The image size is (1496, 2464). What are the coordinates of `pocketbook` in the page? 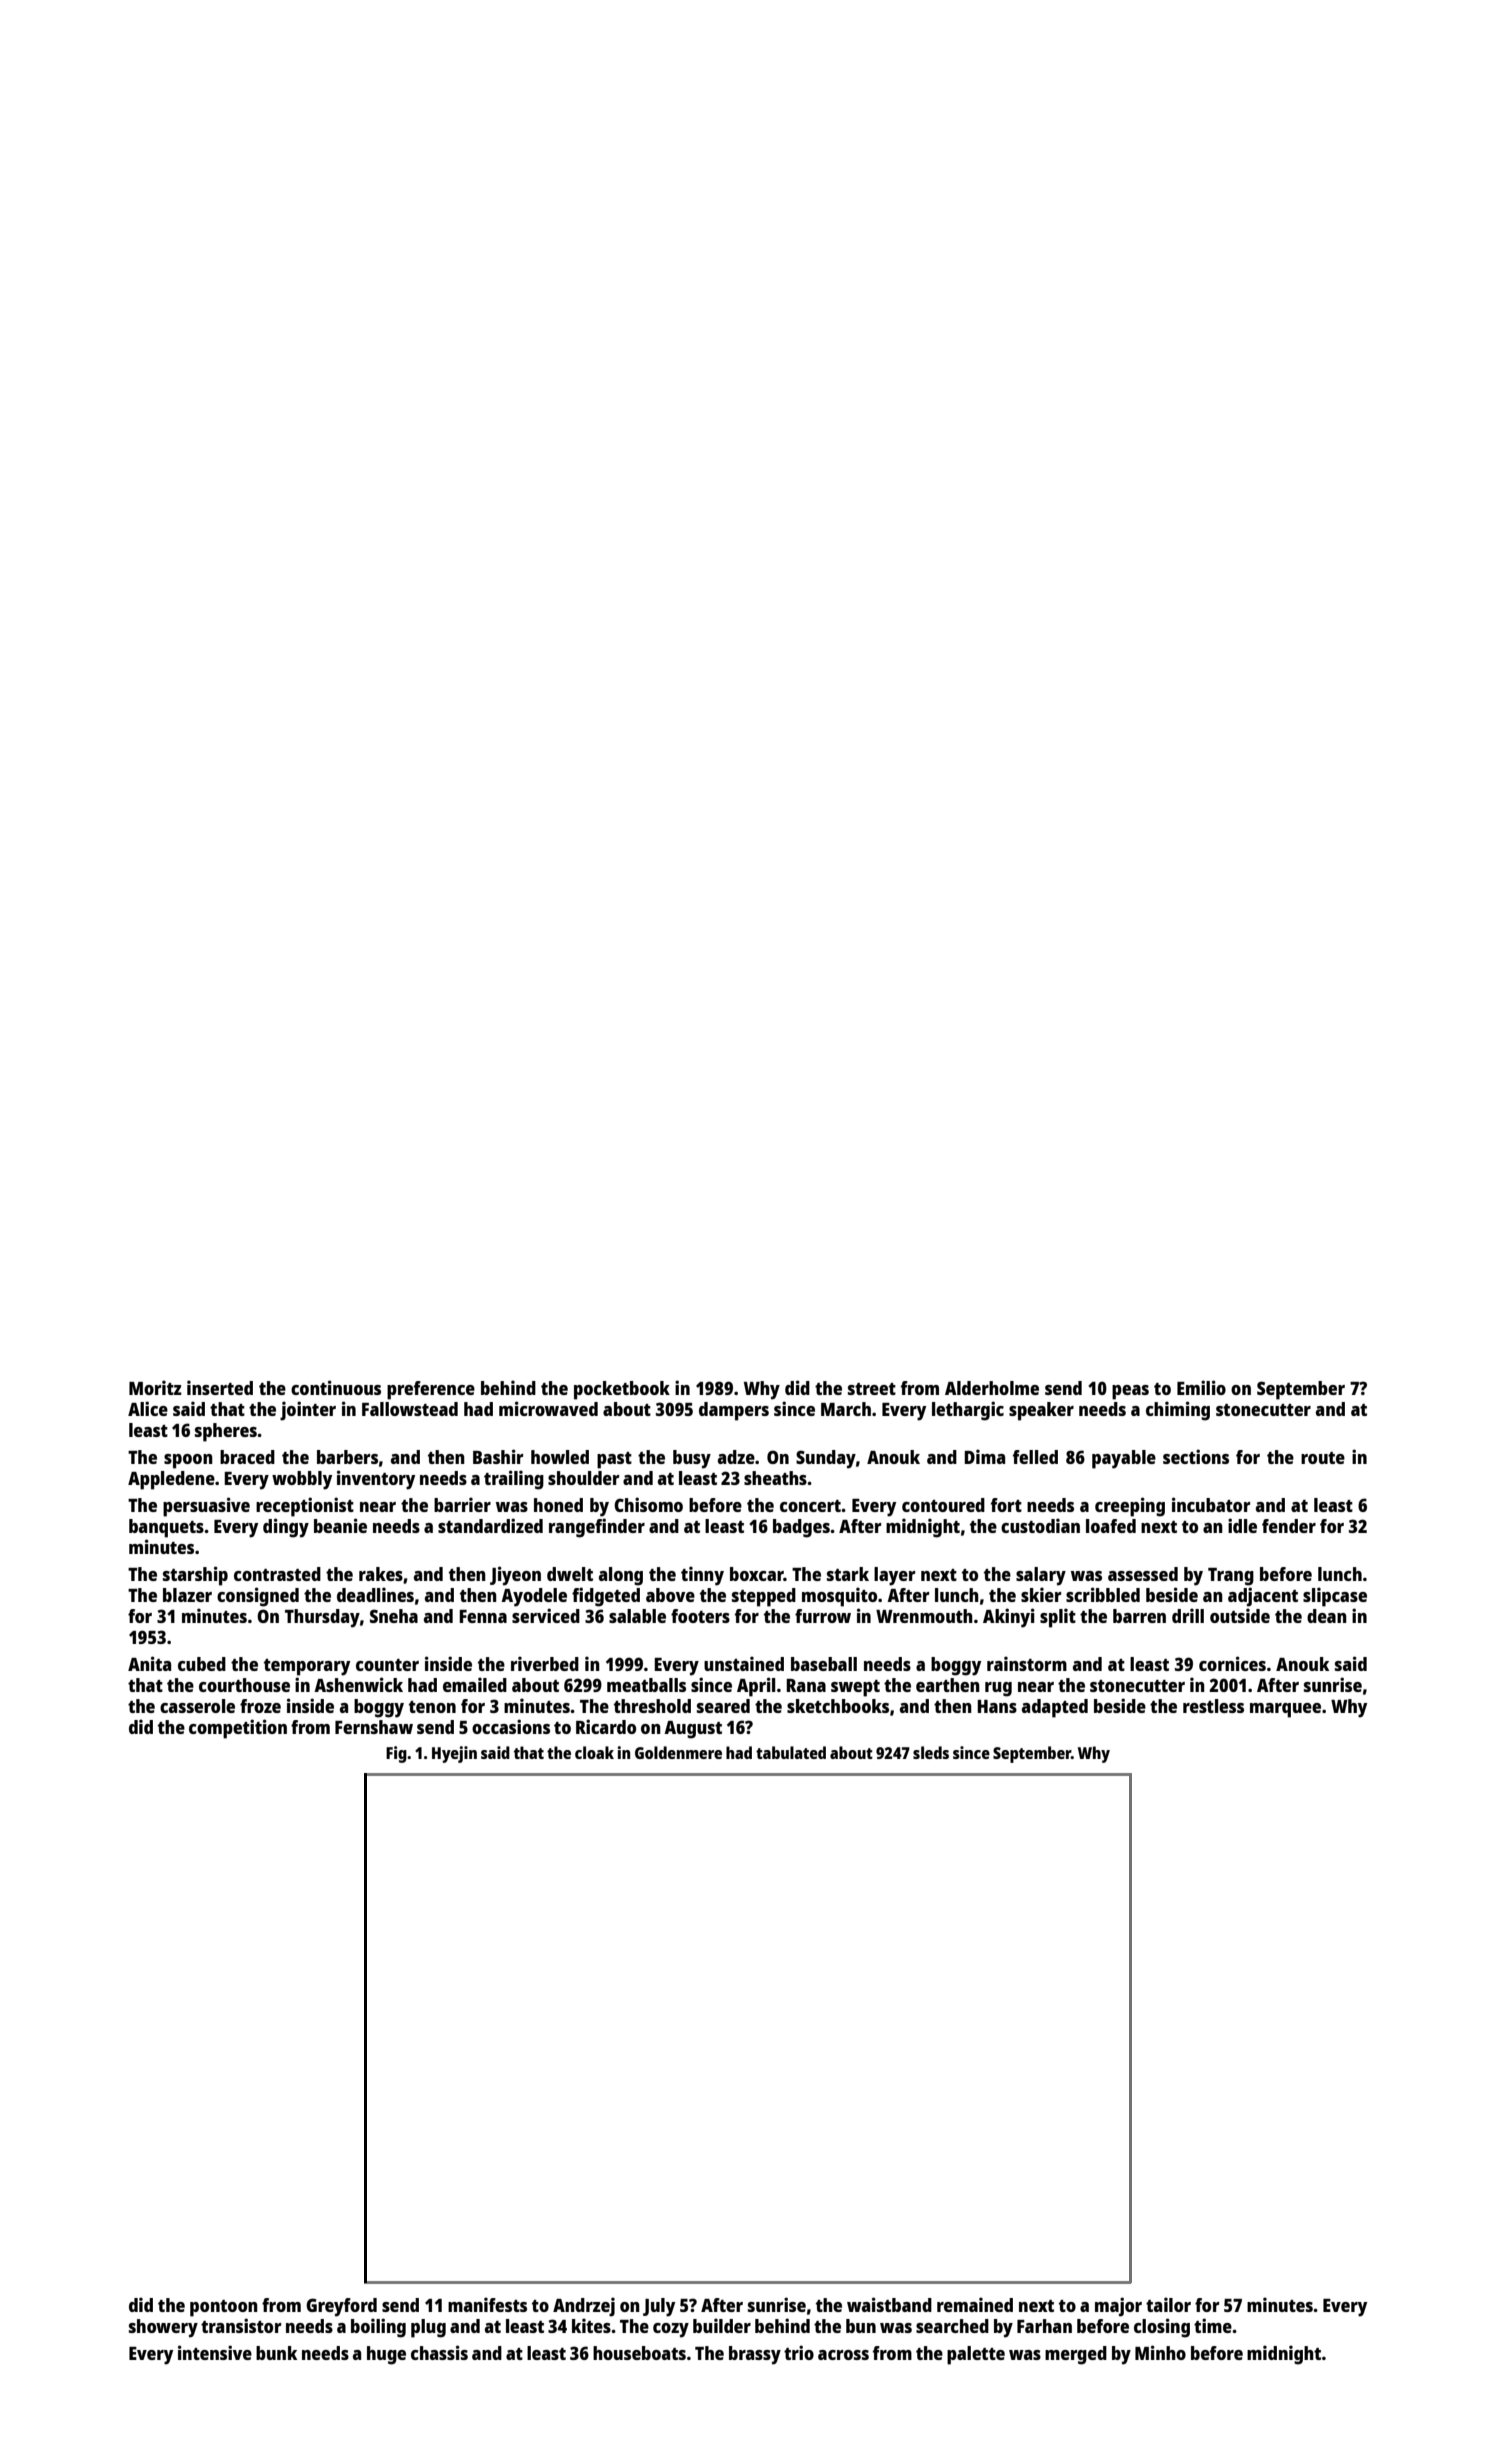 It's located at (622, 1390).
